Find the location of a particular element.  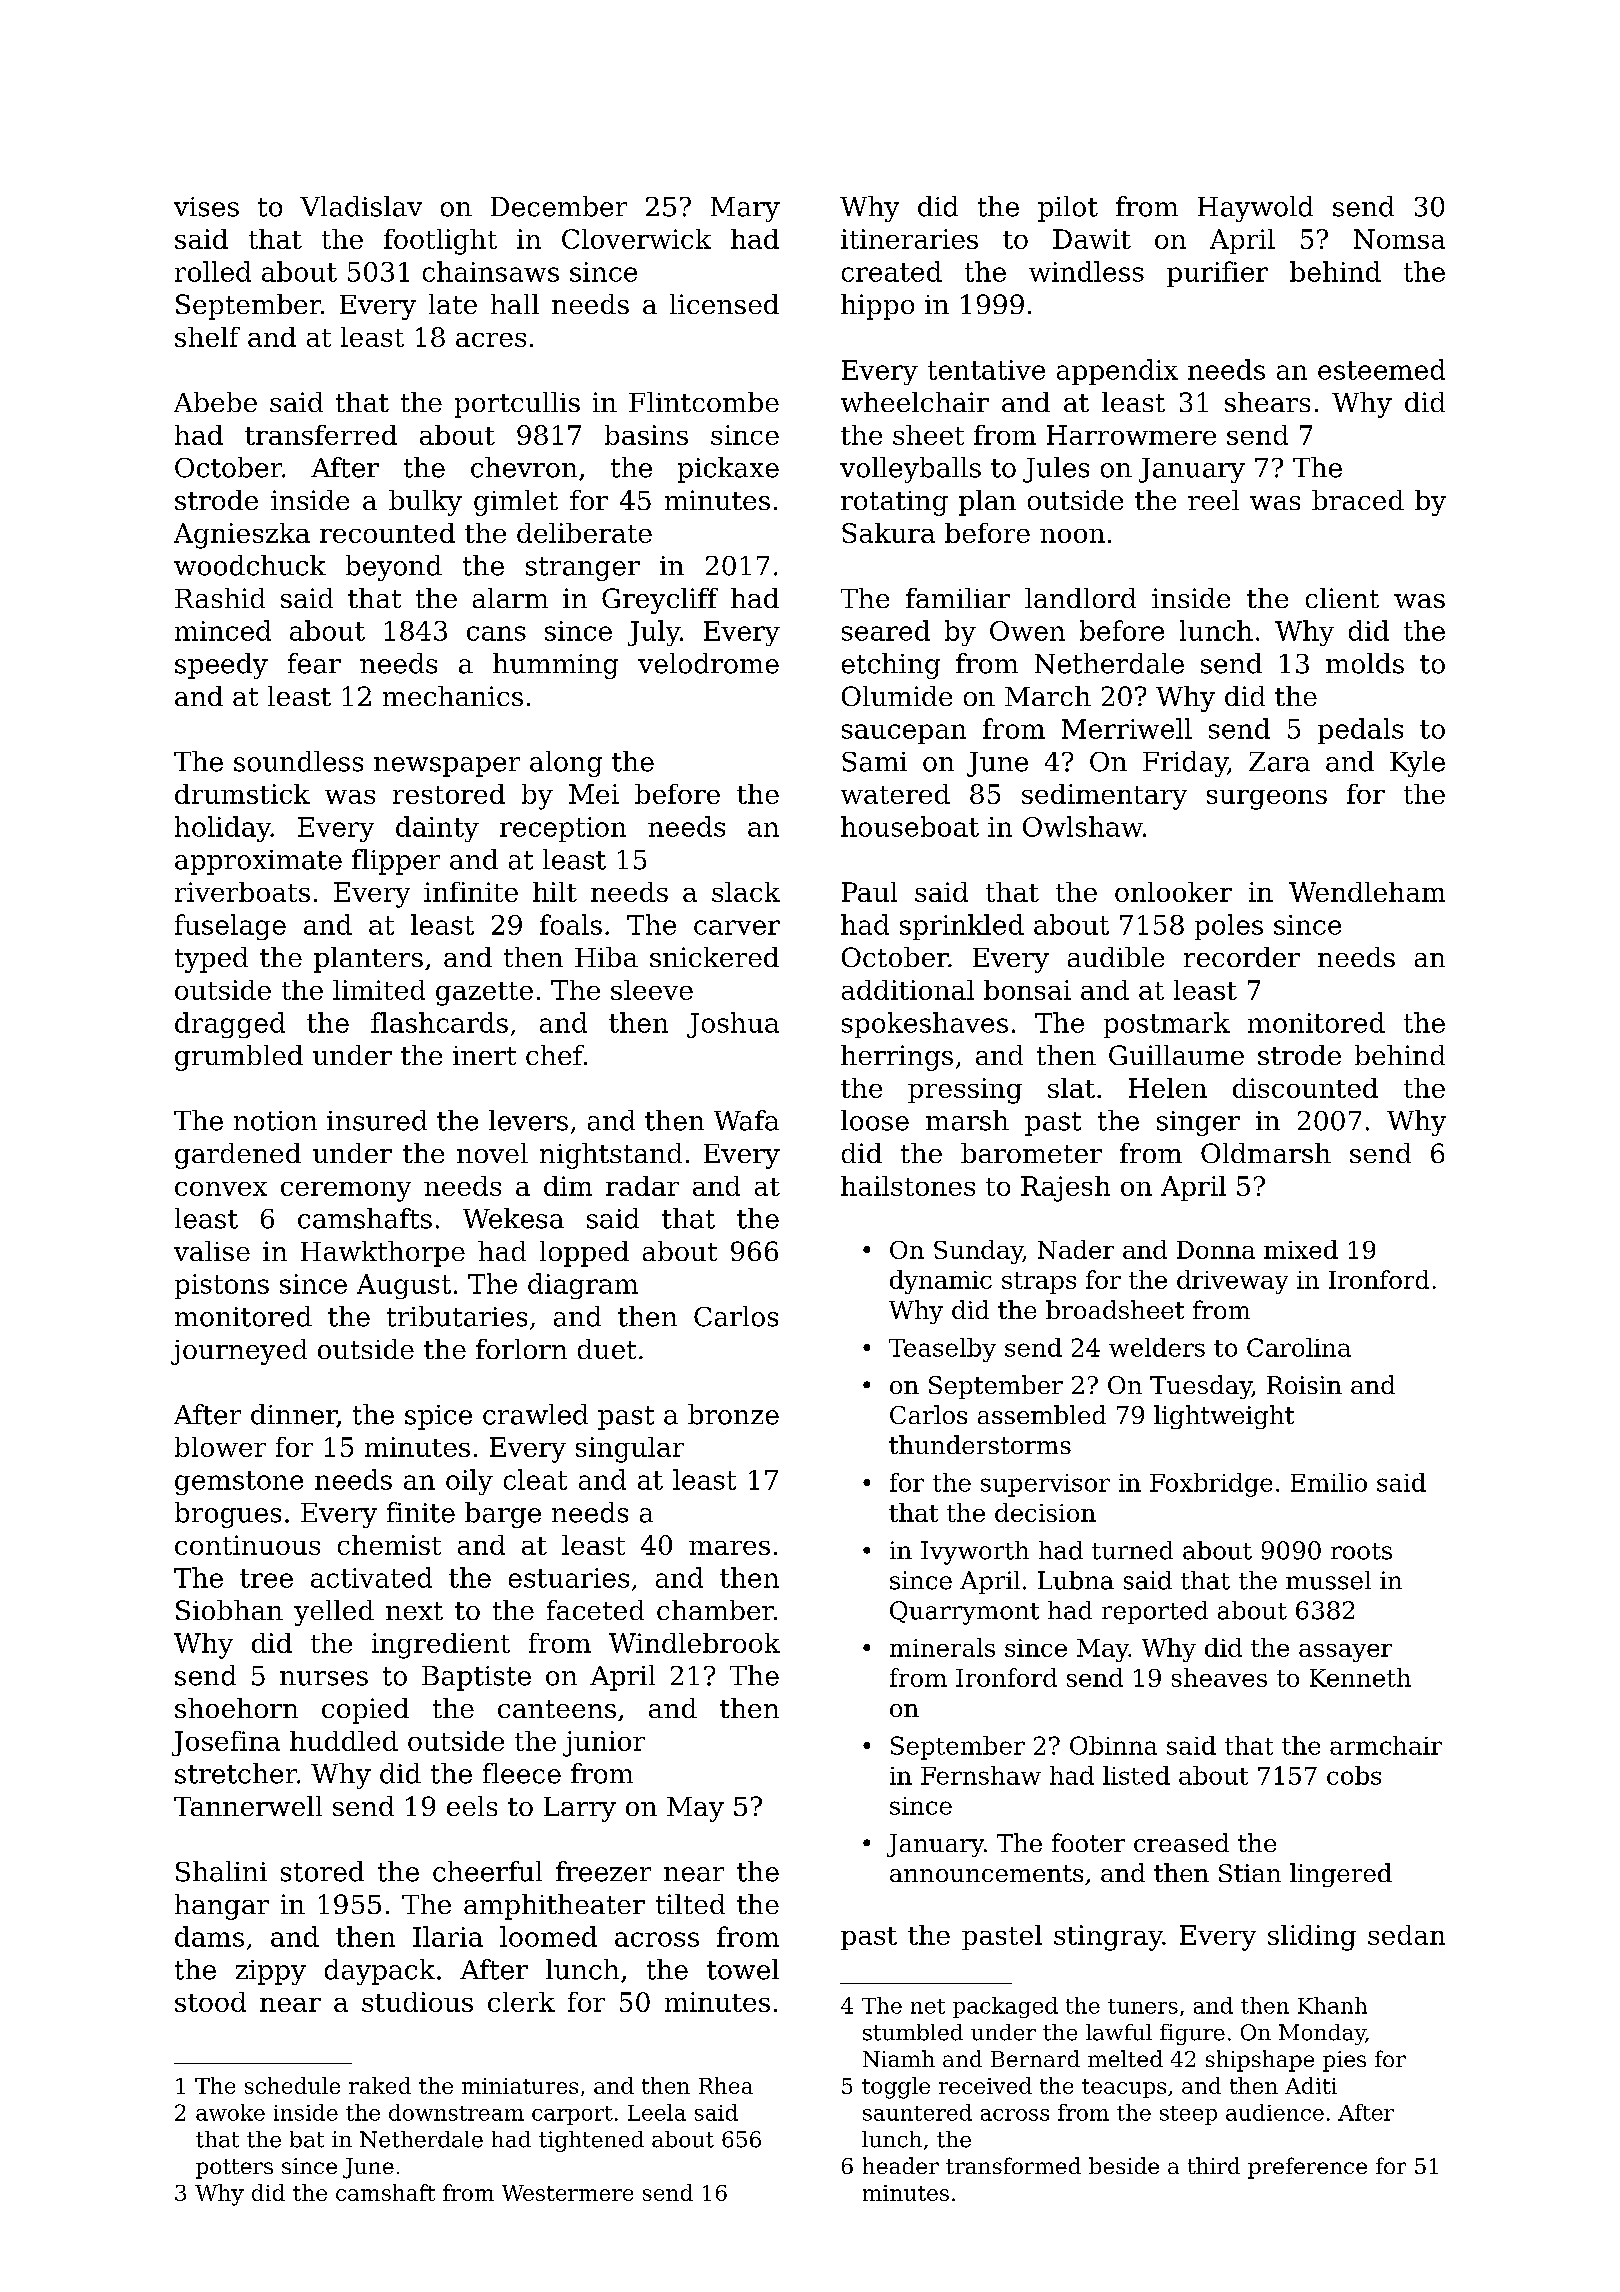

recounted is located at coordinates (387, 533).
